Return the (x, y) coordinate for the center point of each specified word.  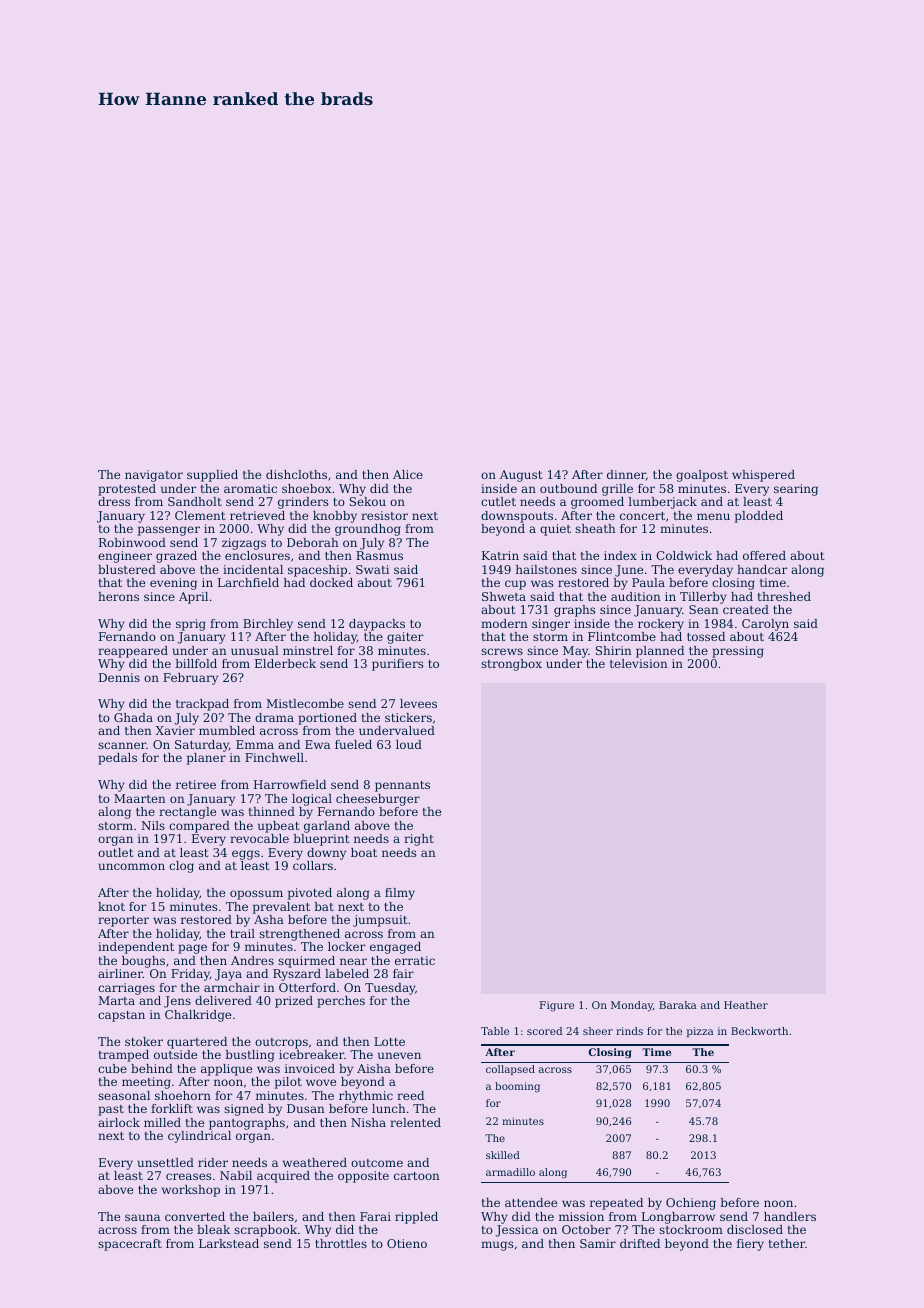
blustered (127, 569)
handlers (790, 1216)
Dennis (119, 677)
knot (111, 906)
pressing (738, 652)
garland (327, 827)
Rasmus (379, 555)
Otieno (407, 1243)
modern (504, 623)
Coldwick (684, 555)
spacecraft (130, 1245)
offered (764, 555)
